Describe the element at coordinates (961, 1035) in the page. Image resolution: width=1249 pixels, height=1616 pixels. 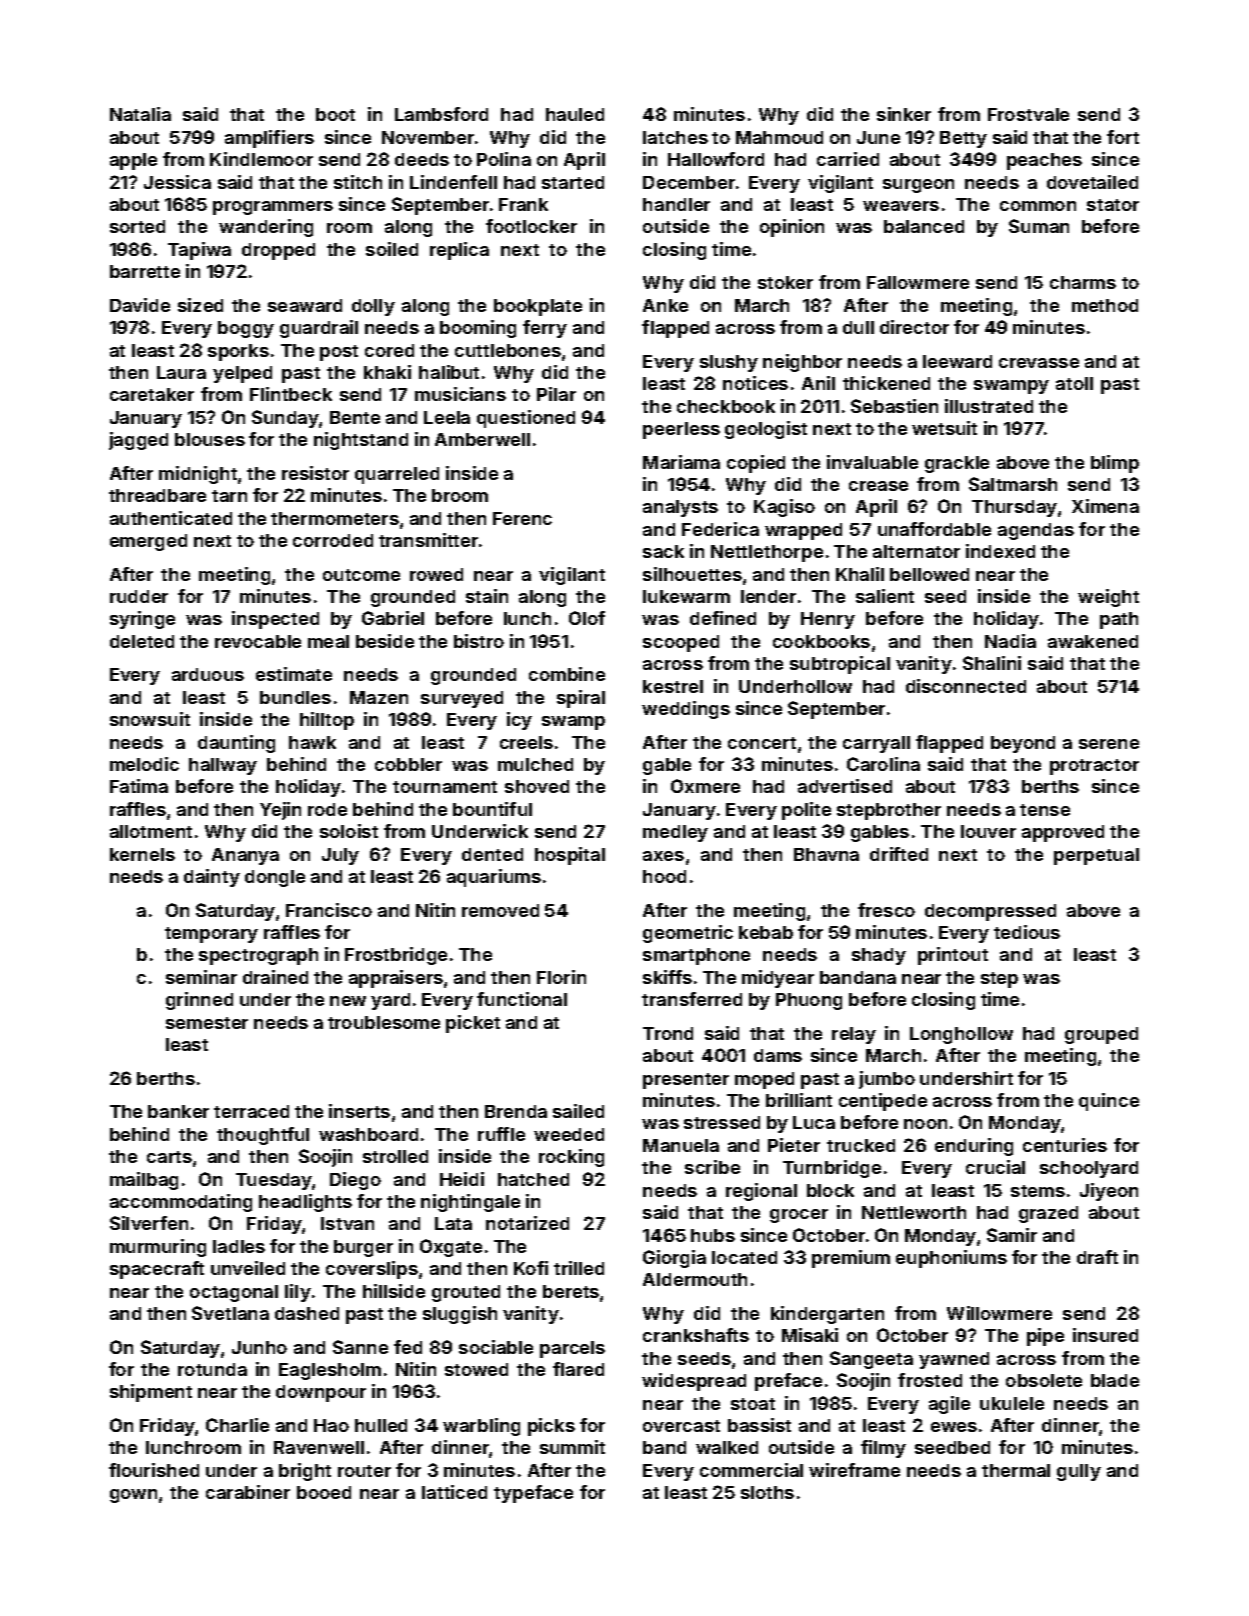
I see `Longhollow` at that location.
